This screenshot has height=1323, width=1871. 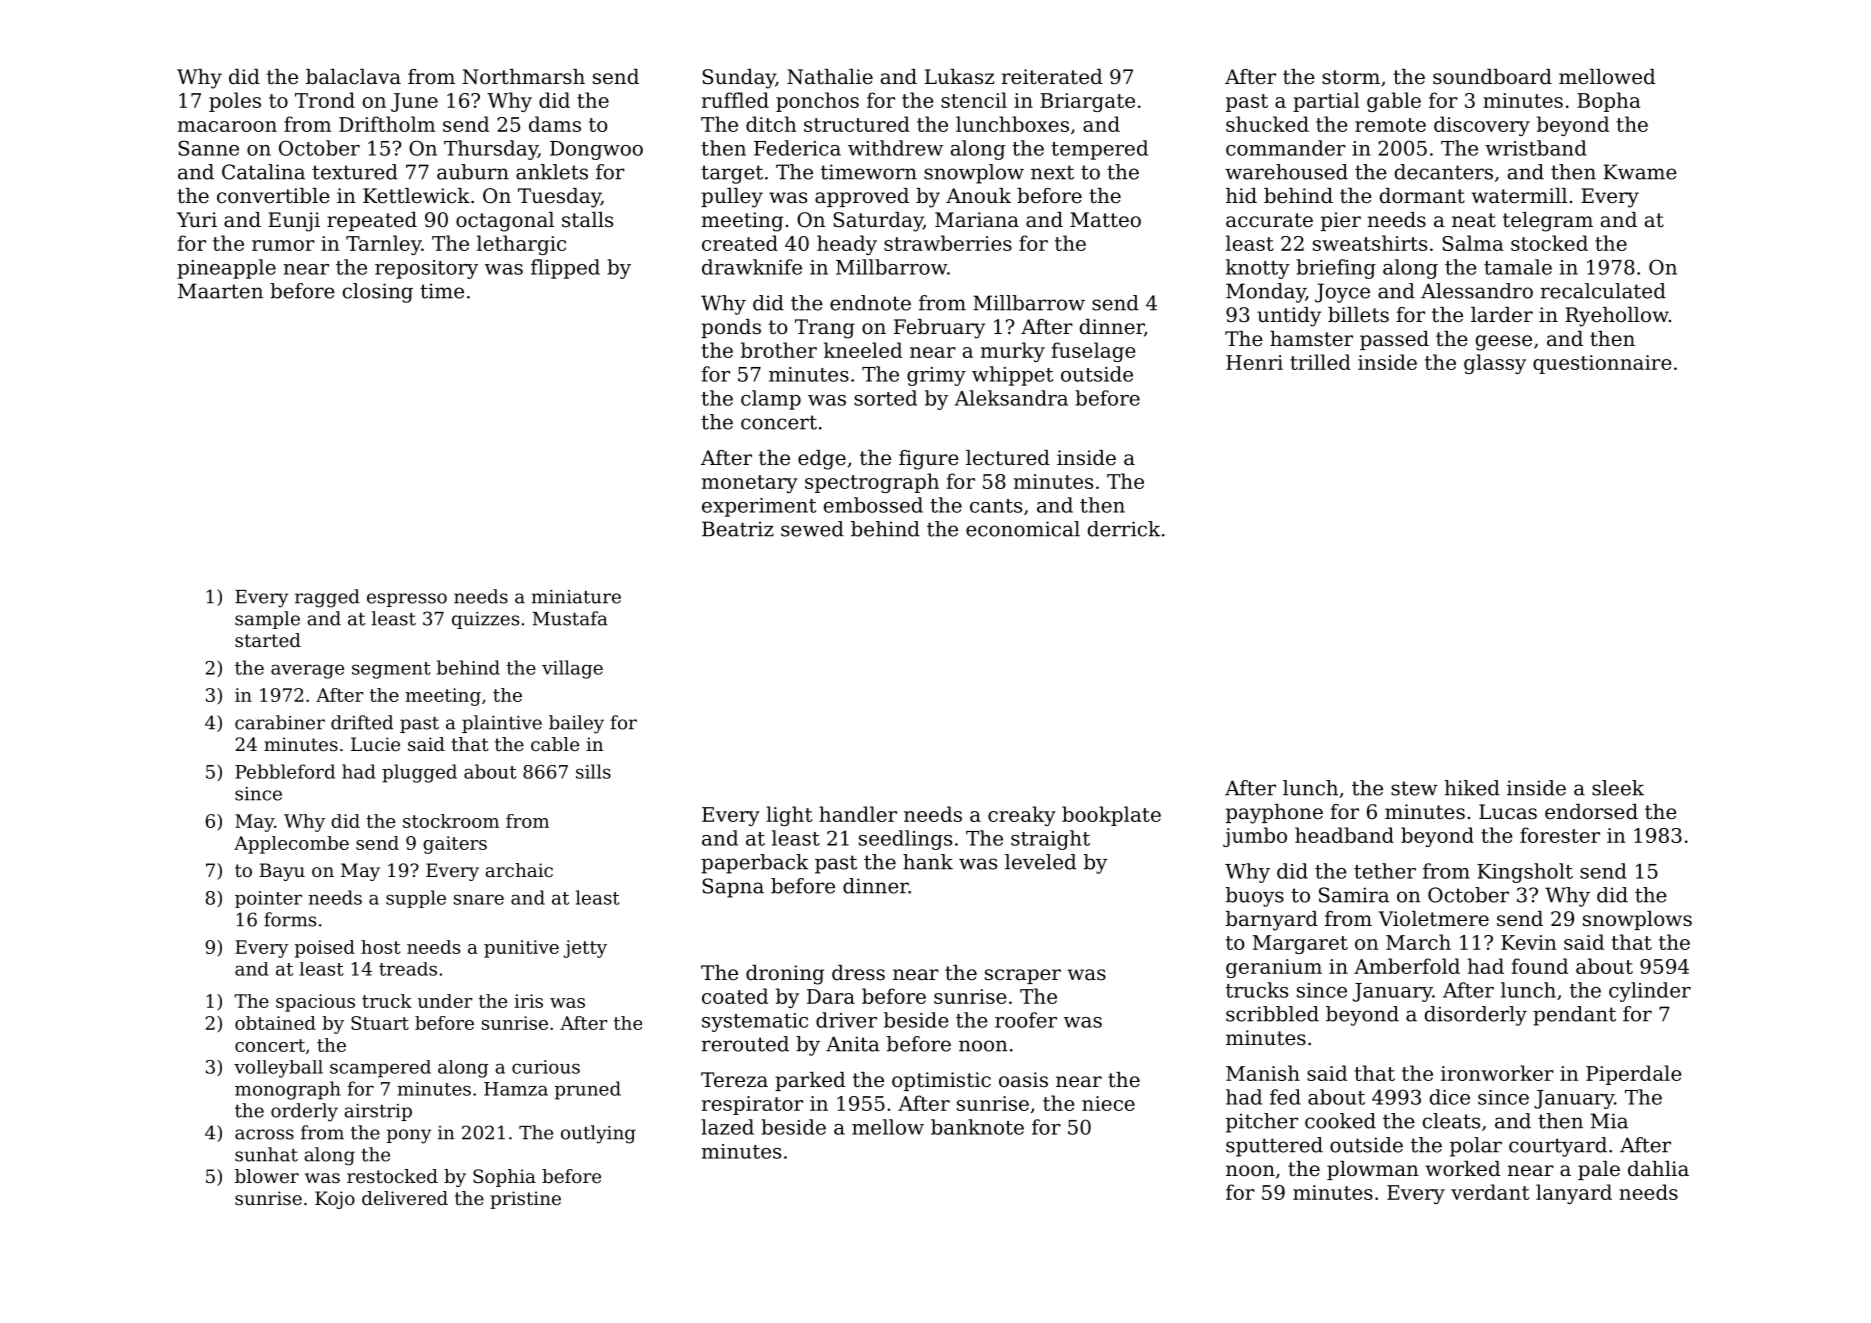 I want to click on June, so click(x=414, y=102).
